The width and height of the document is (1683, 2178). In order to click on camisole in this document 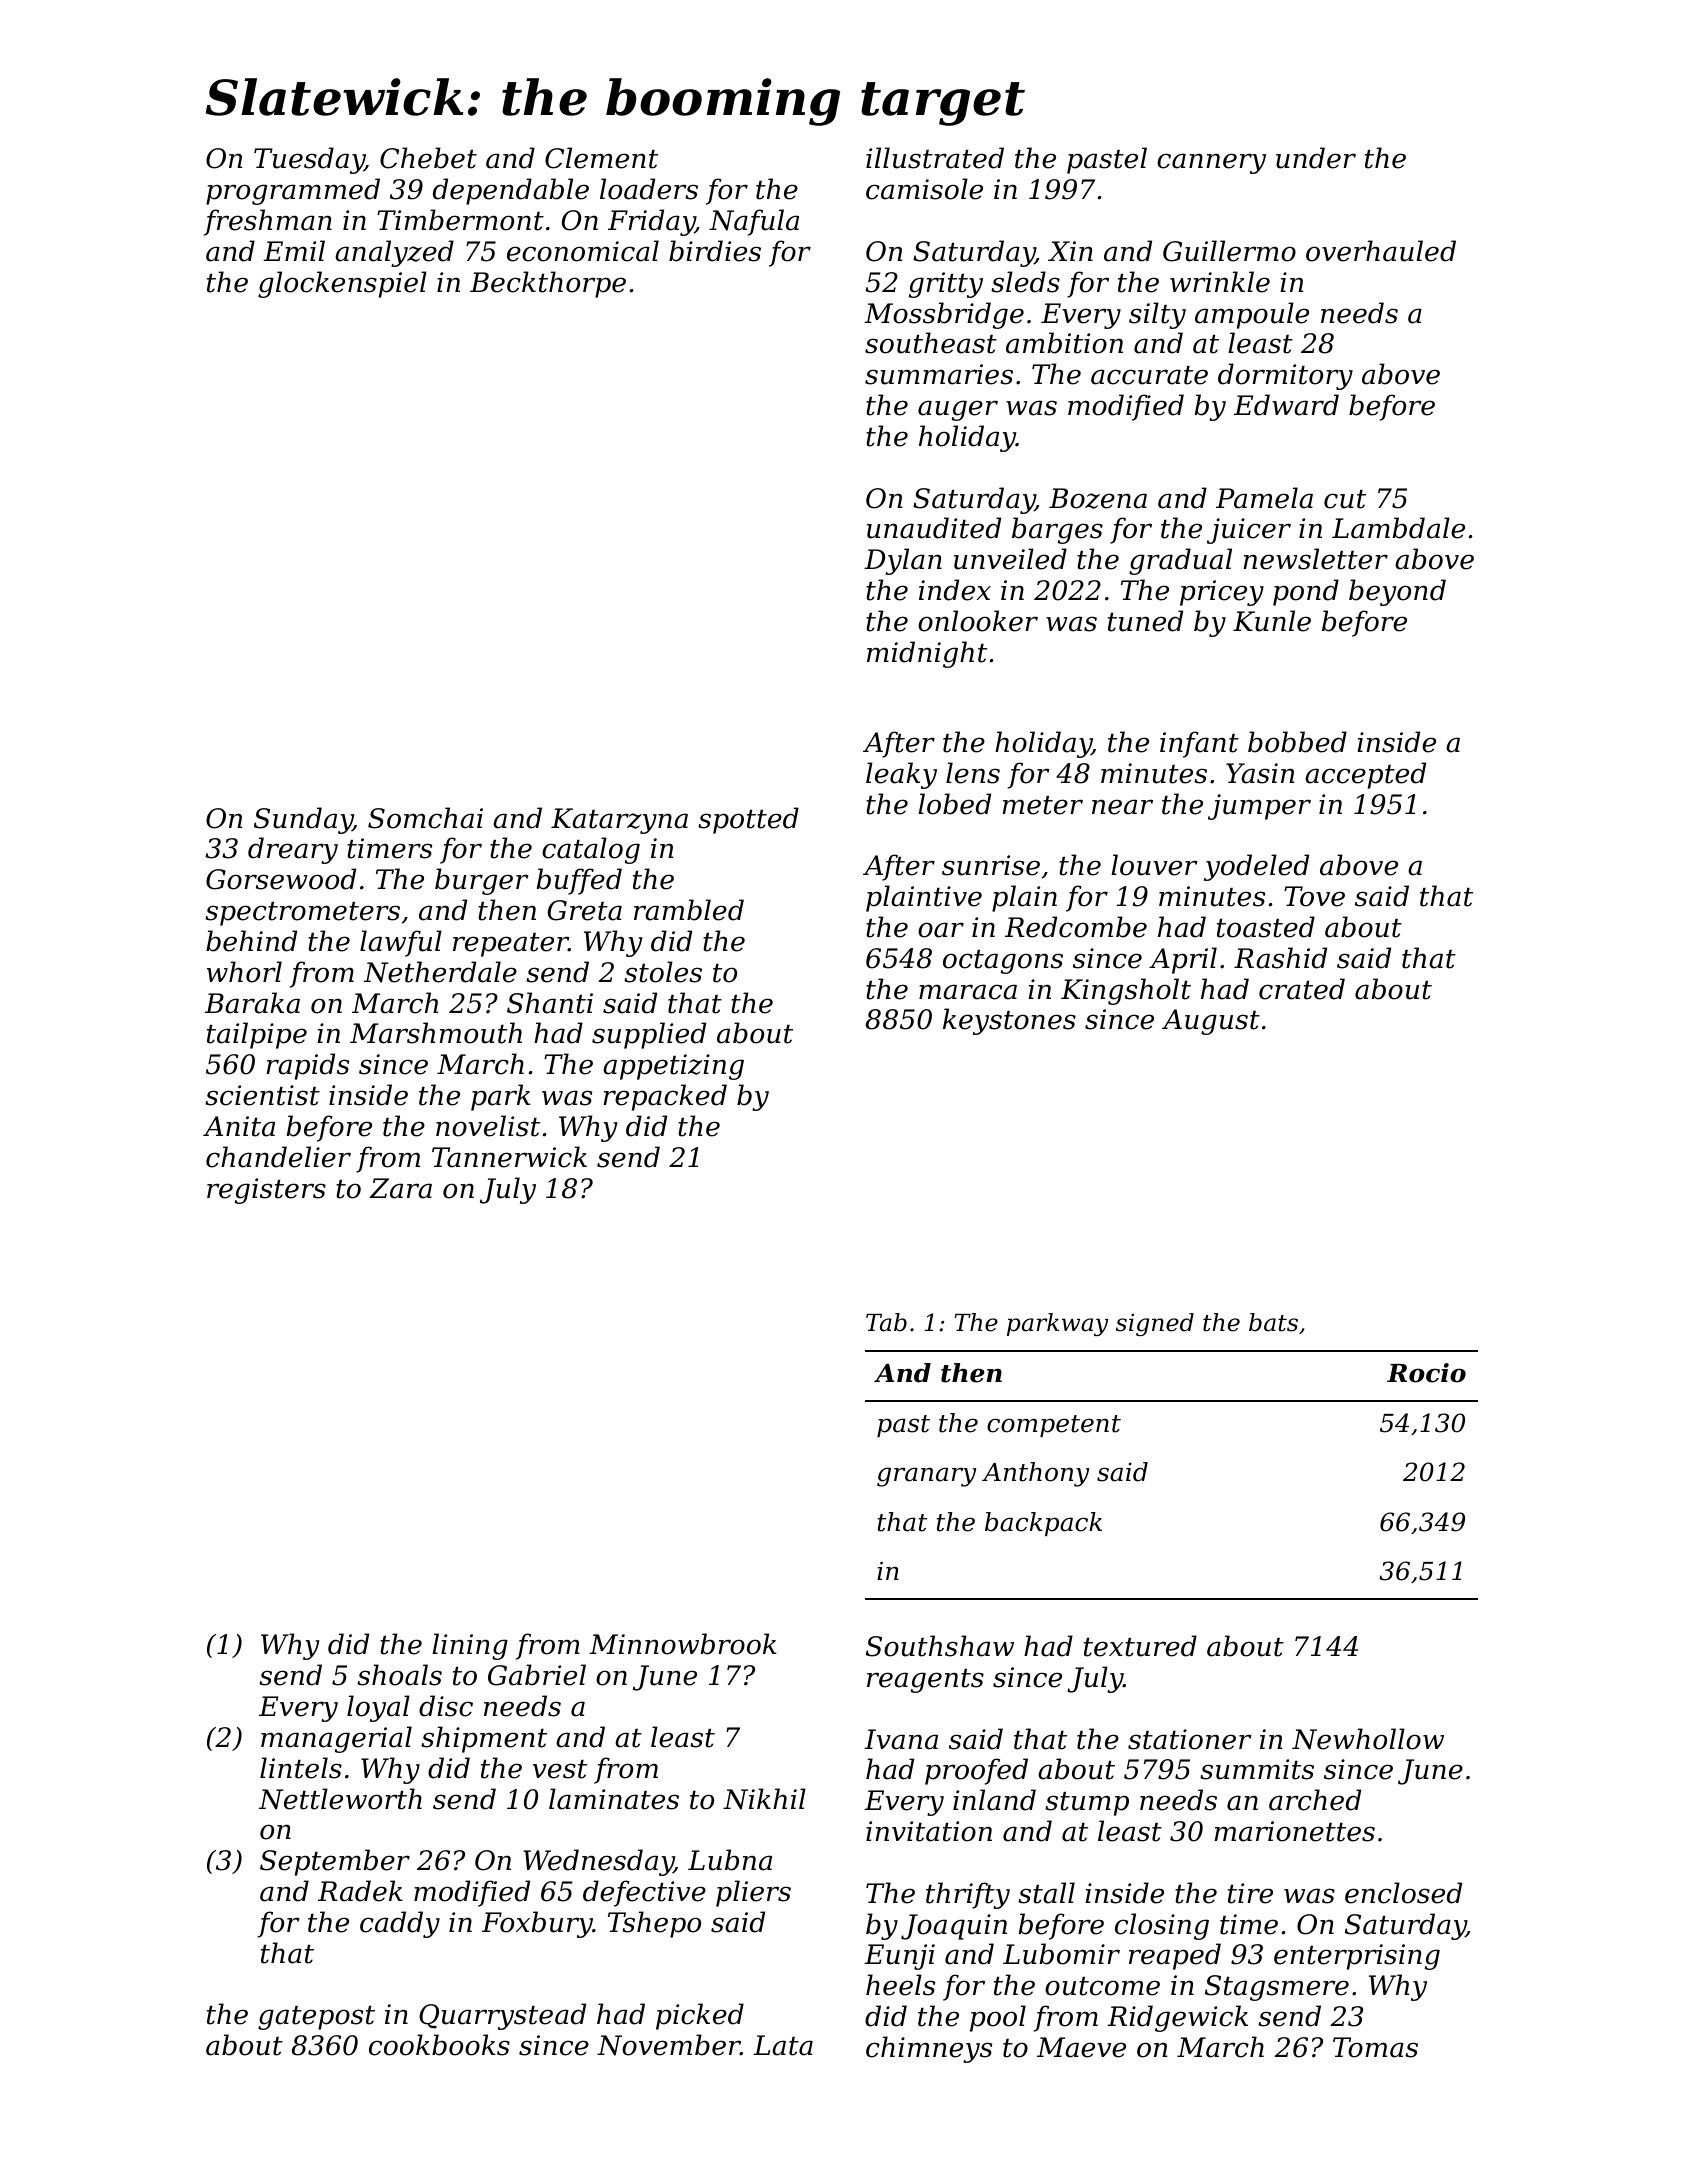, I will do `click(924, 189)`.
